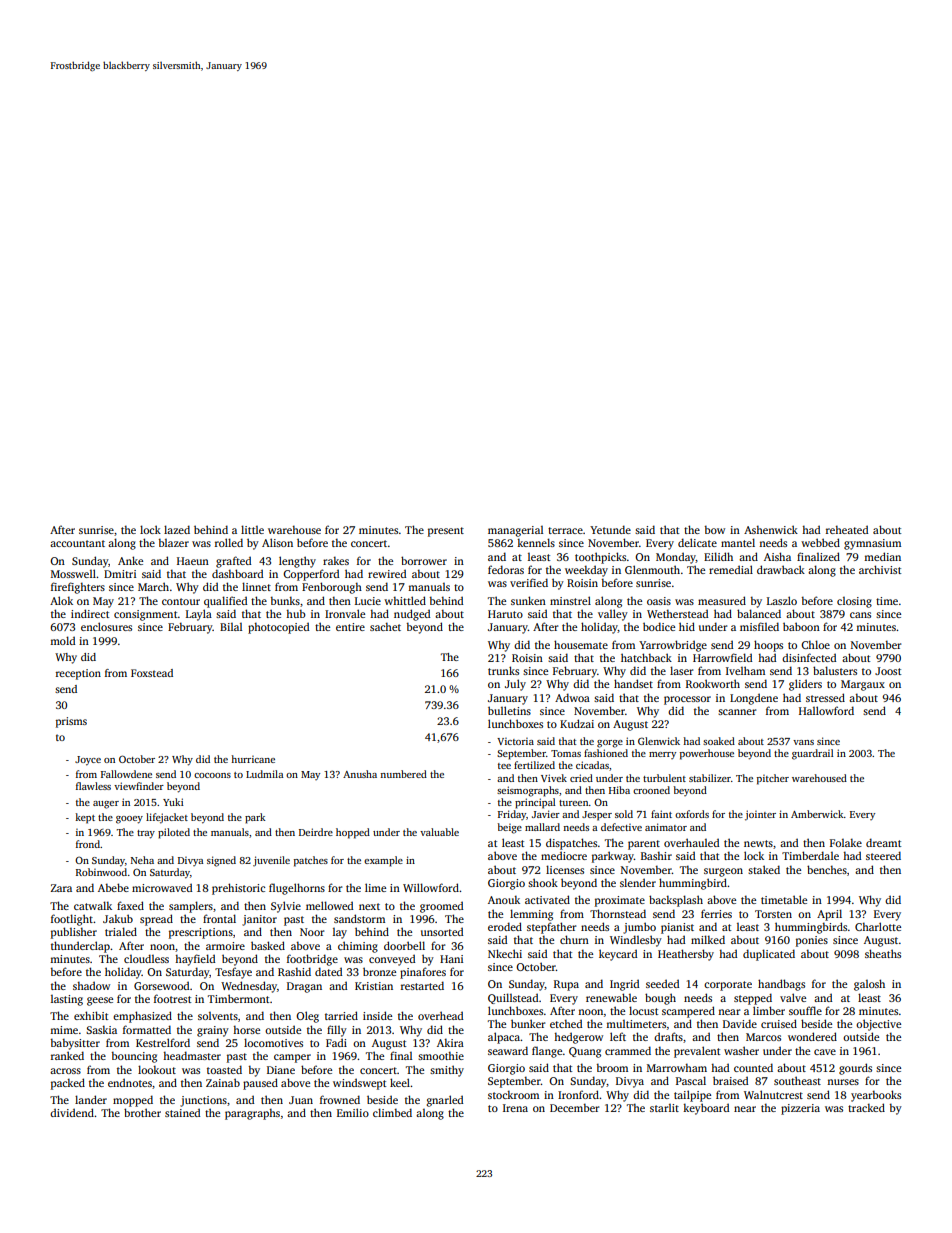 The height and width of the image is (1233, 952). I want to click on groomed, so click(441, 907).
